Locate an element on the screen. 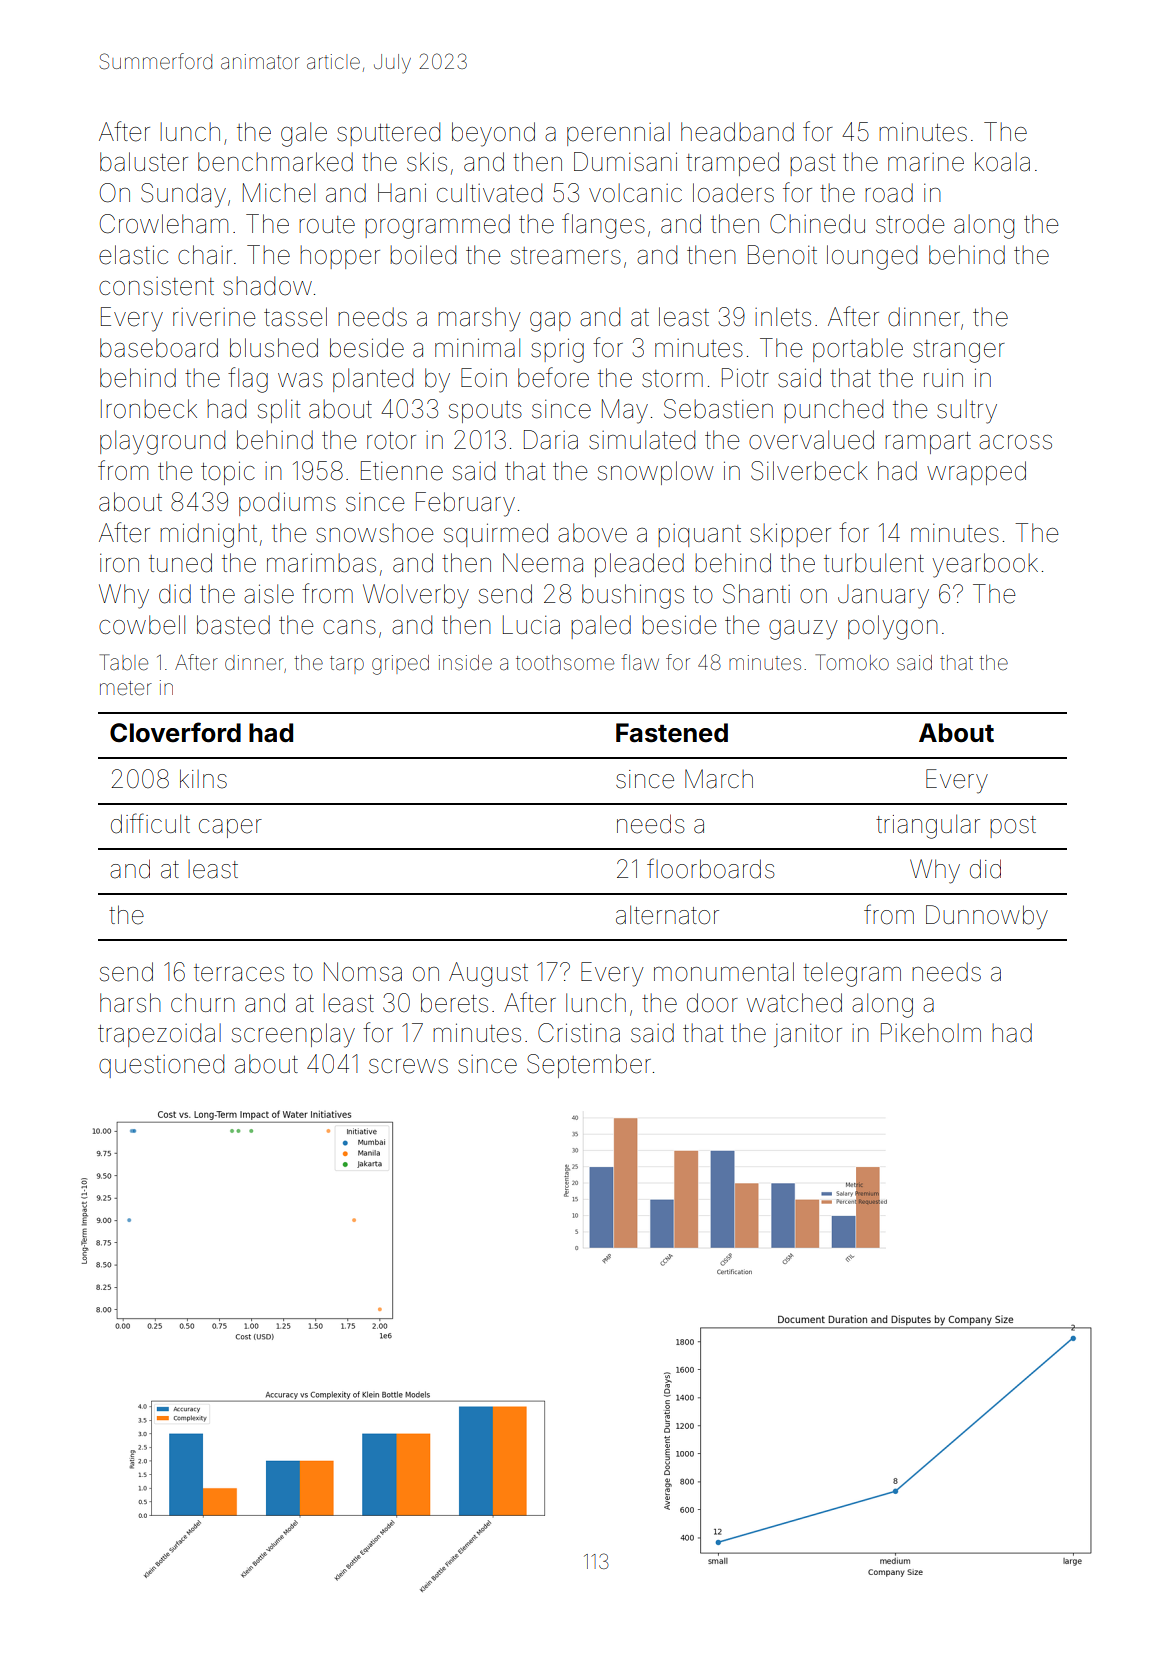 This screenshot has height=1654, width=1165. sprig is located at coordinates (557, 350).
